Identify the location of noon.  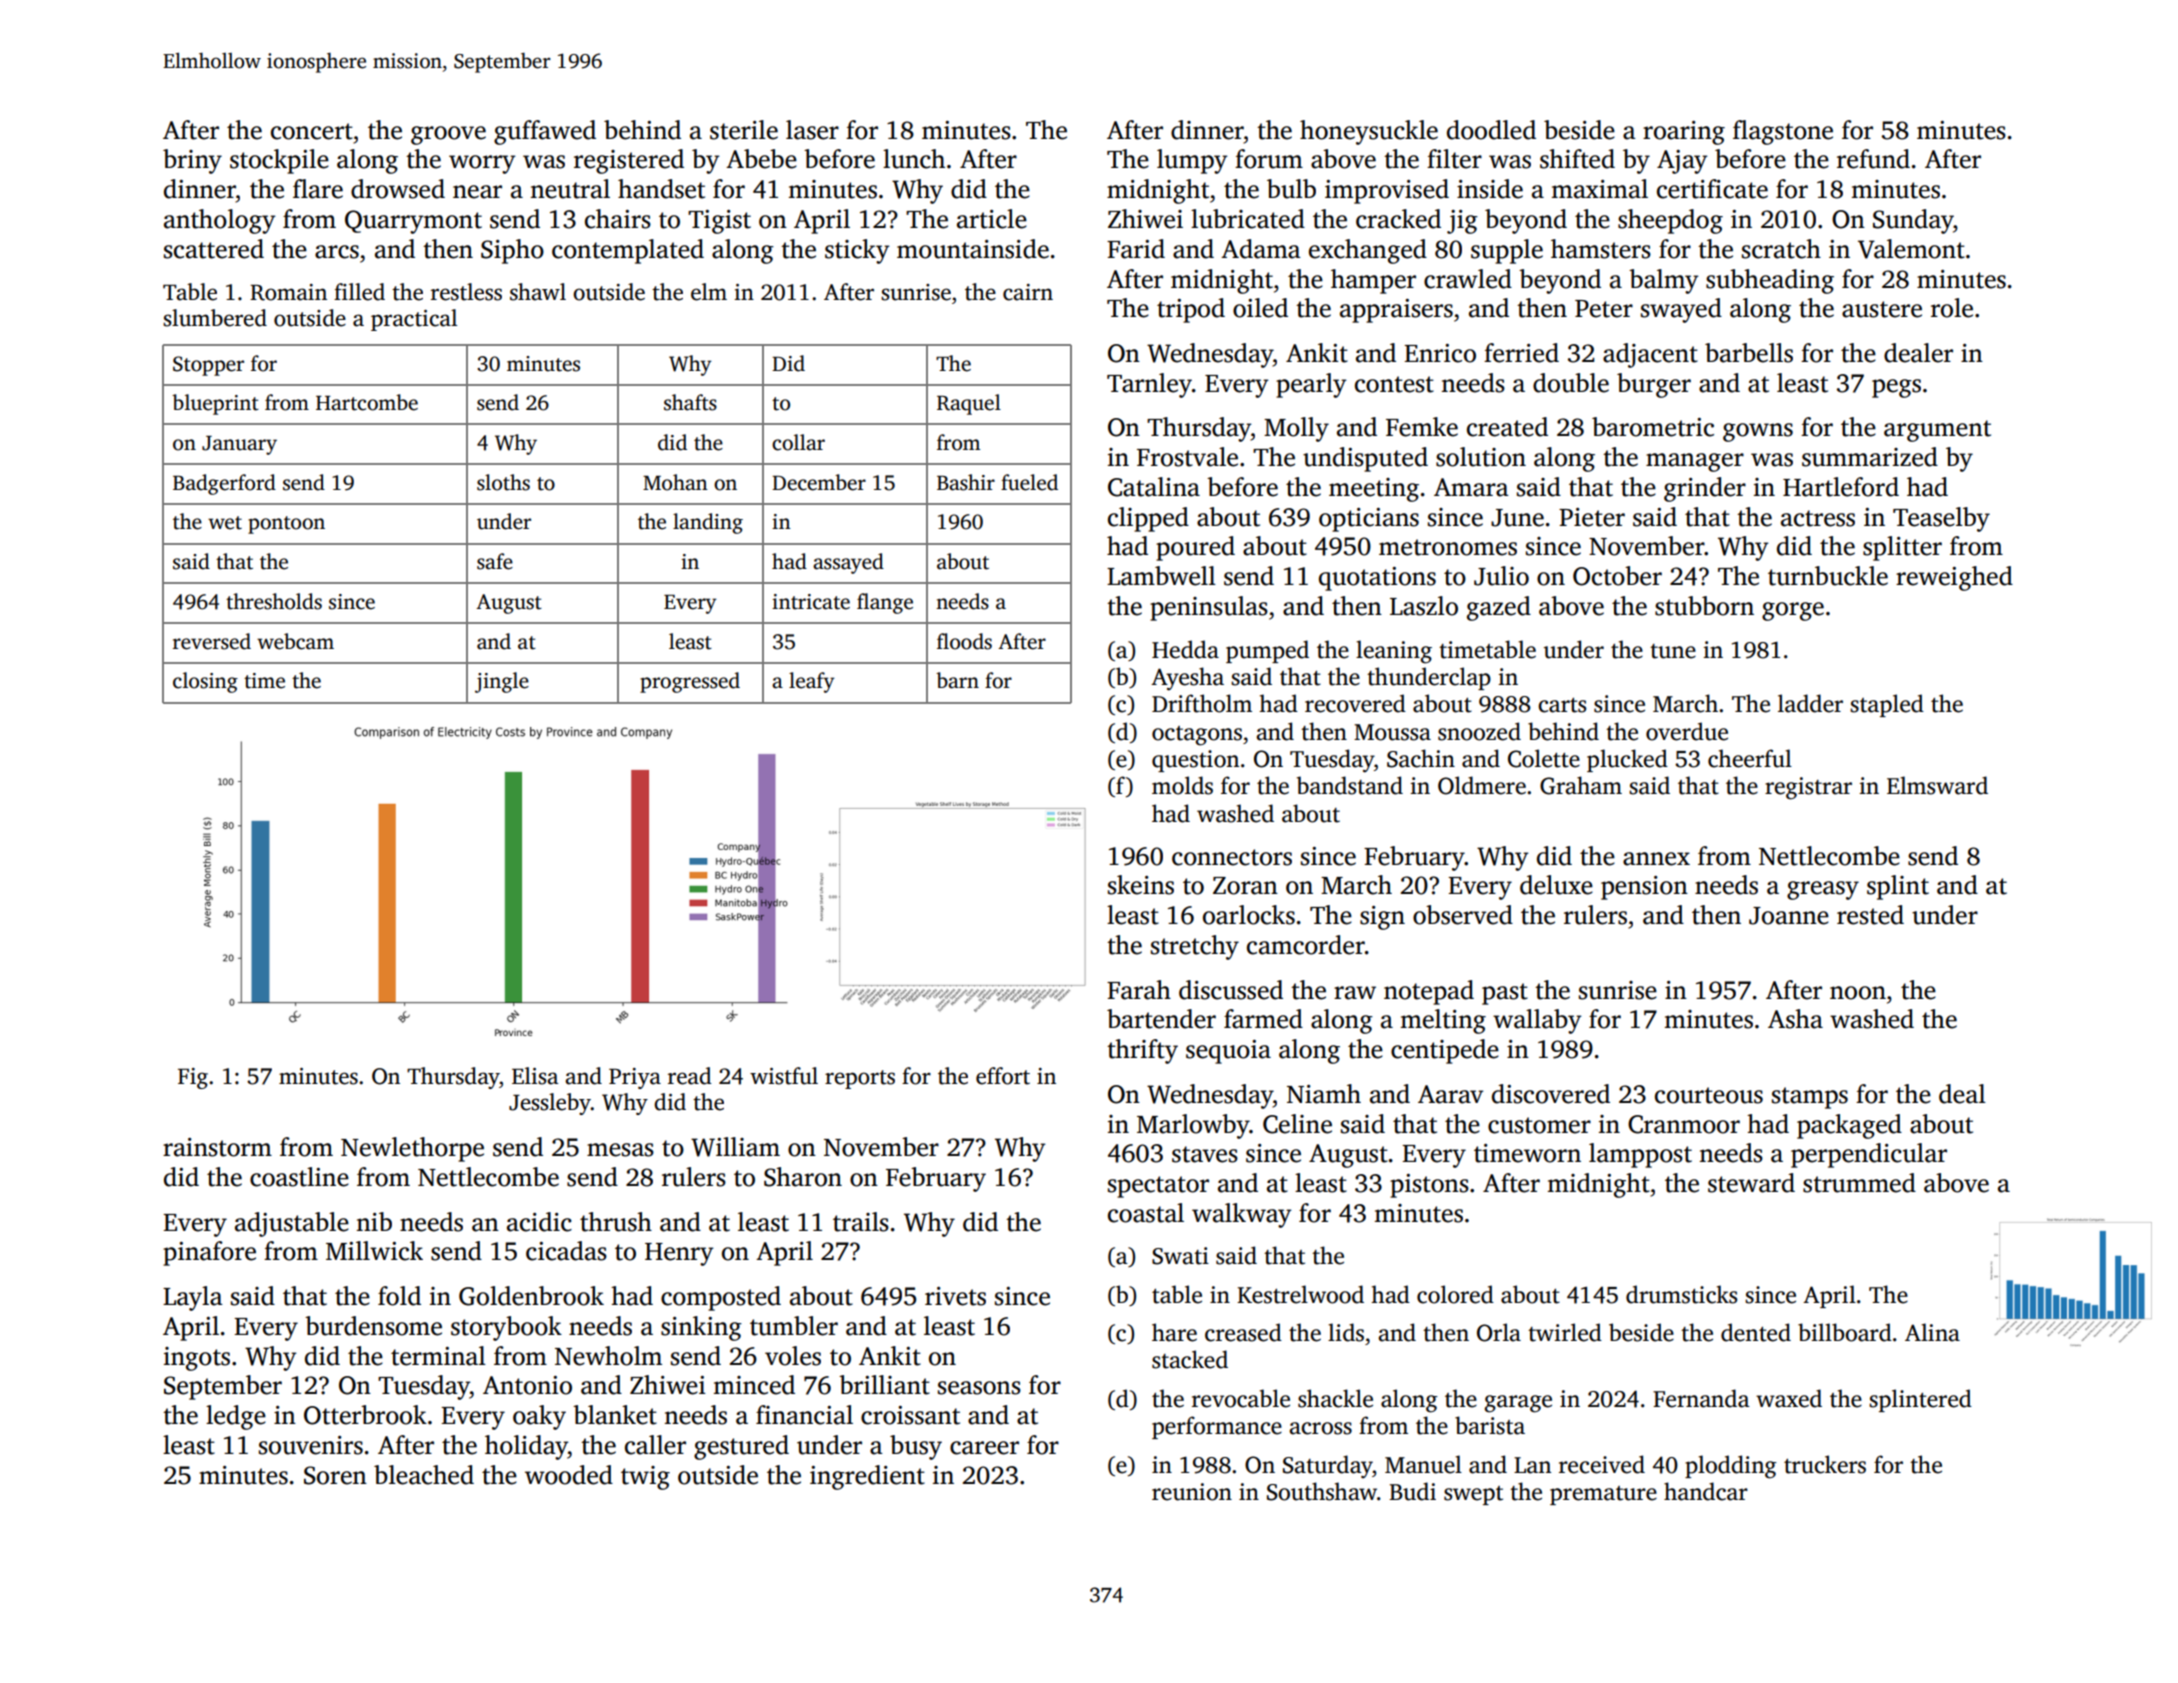
(1858, 993).
